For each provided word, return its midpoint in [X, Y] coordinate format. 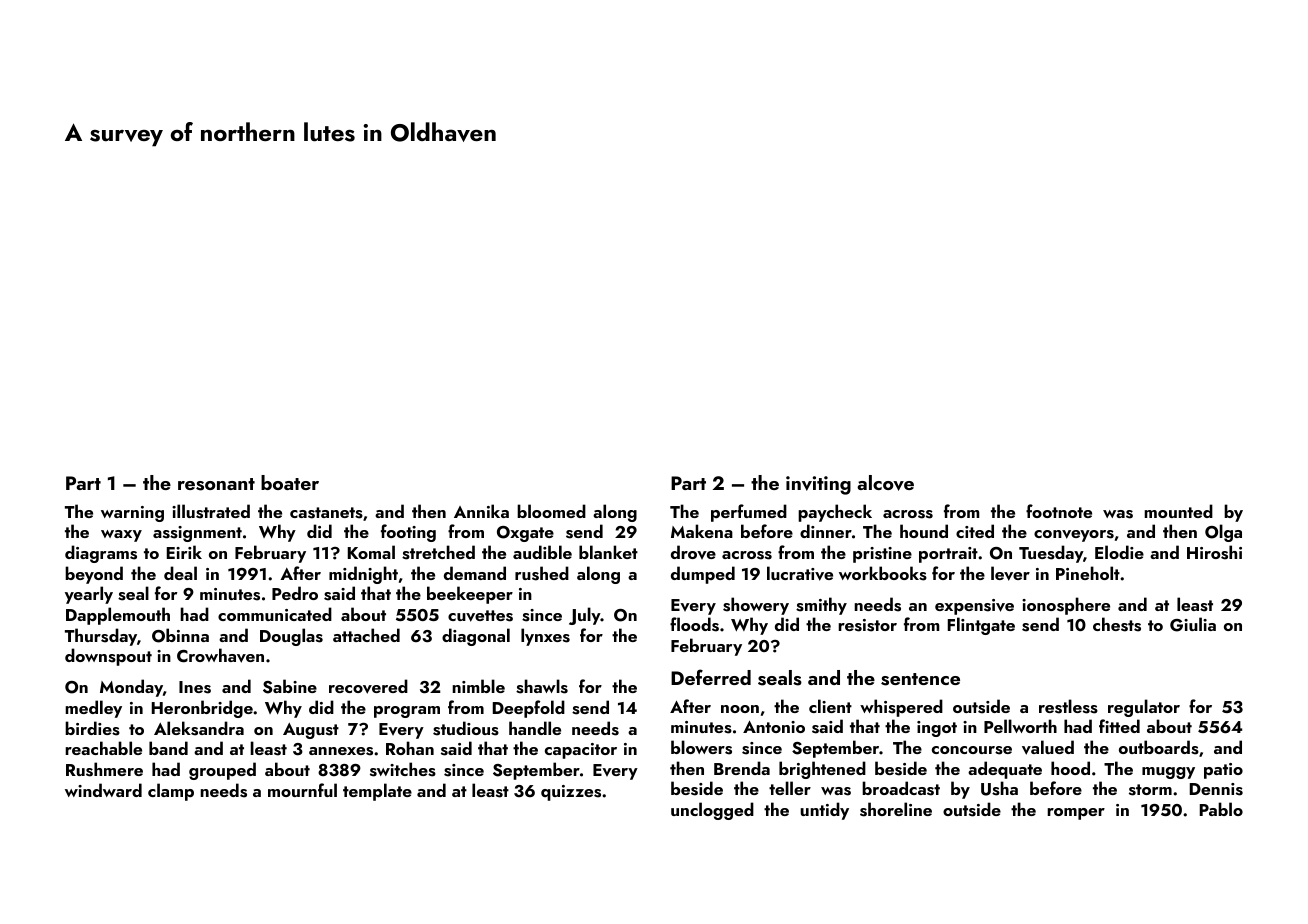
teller [790, 788]
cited [975, 531]
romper [1076, 814]
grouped [222, 771]
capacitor [581, 751]
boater [290, 482]
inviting [818, 485]
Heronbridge [202, 709]
